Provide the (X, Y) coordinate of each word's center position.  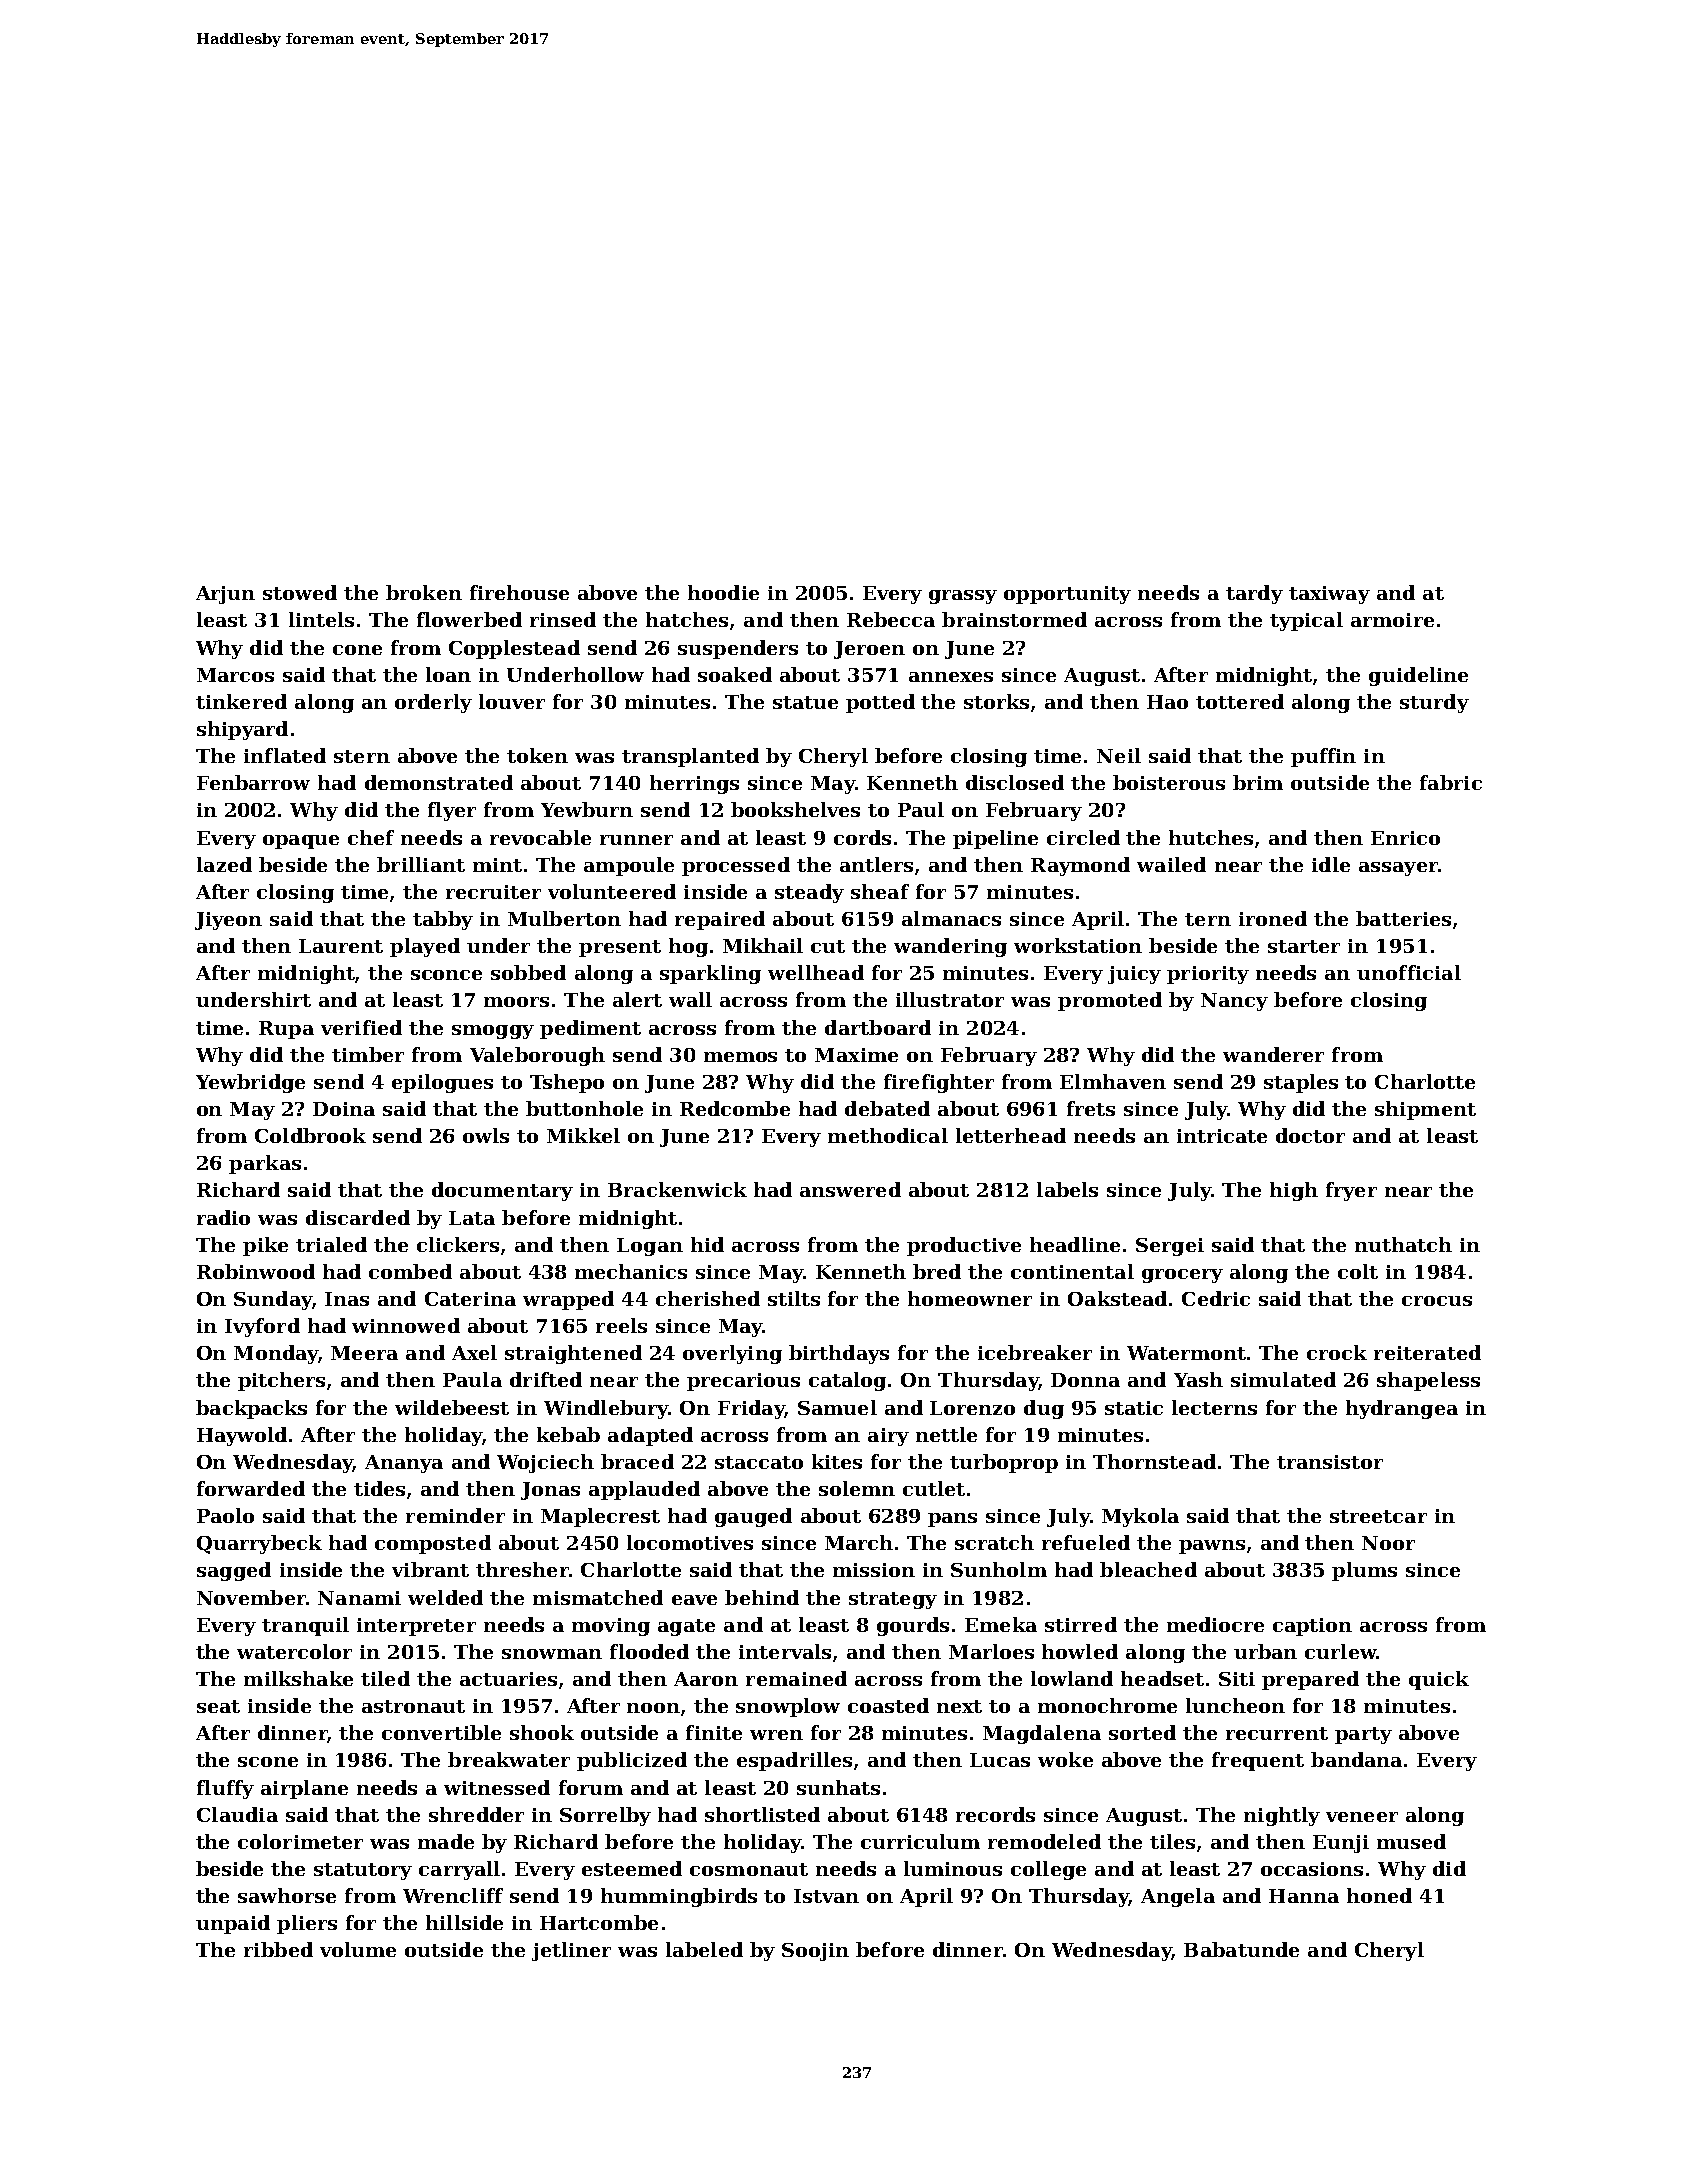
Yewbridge (250, 1083)
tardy (1254, 594)
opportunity (1067, 595)
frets (1091, 1108)
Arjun (225, 595)
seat (218, 1706)
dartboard (878, 1027)
